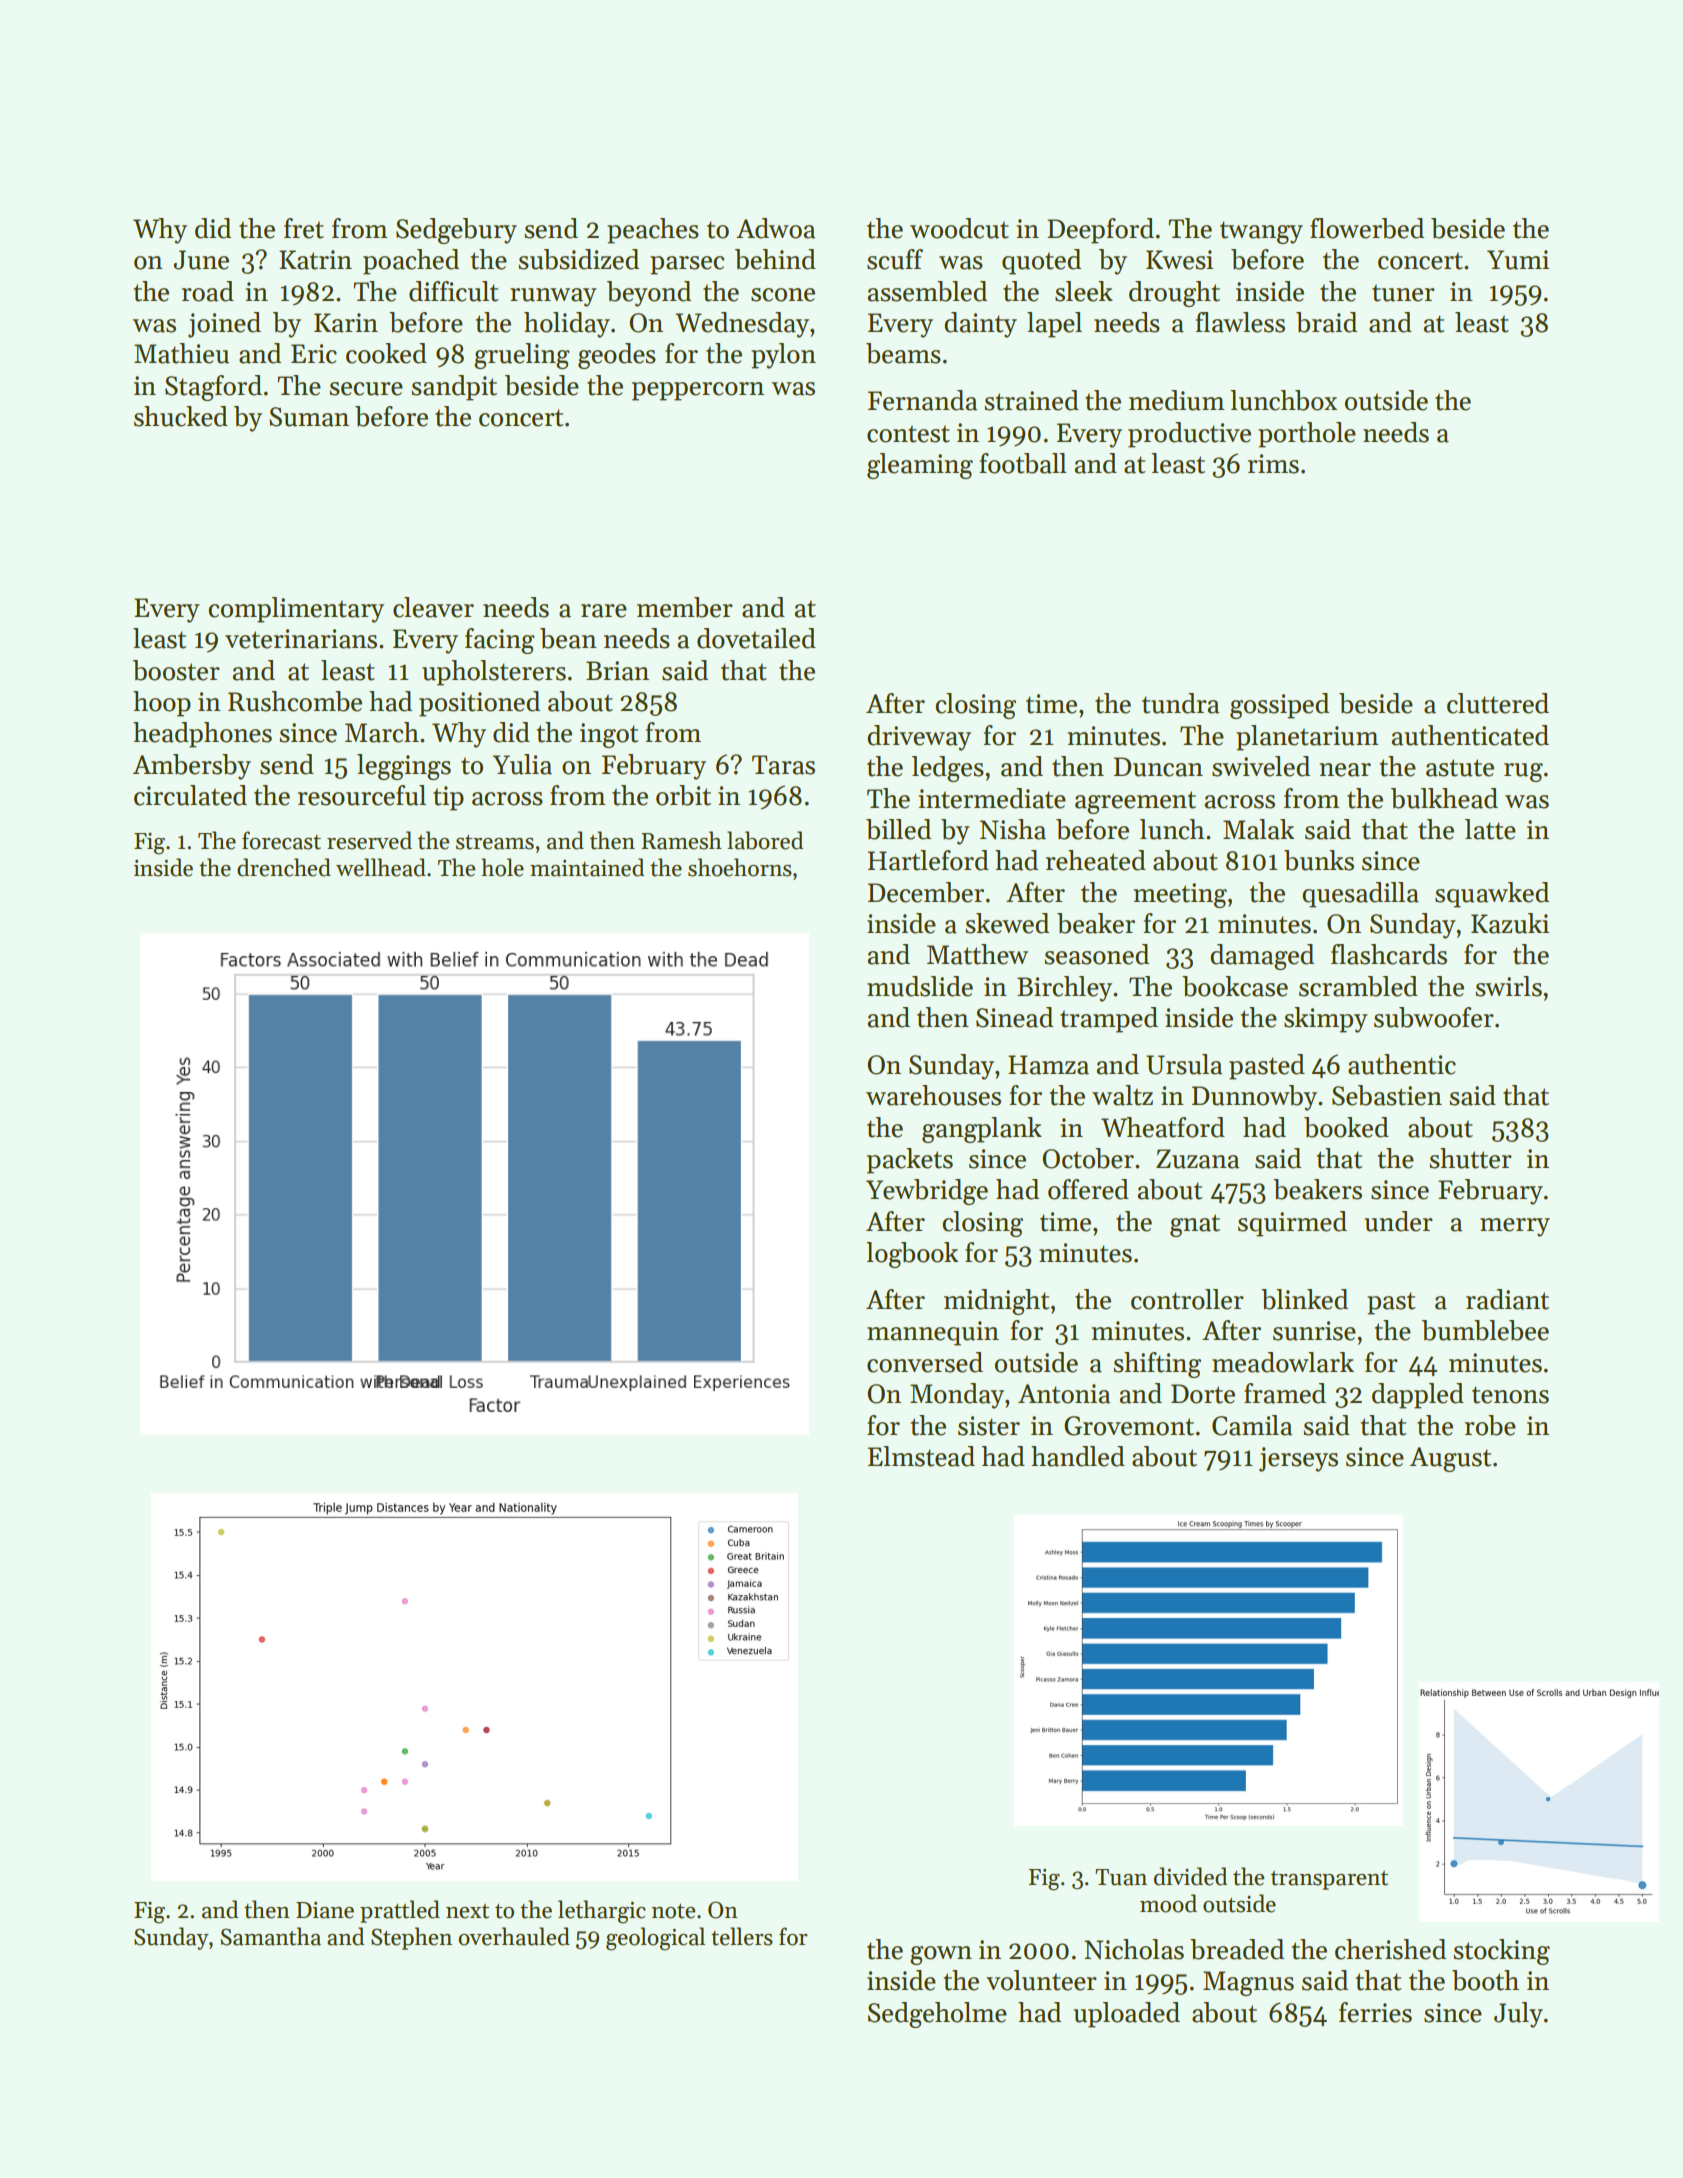  What do you see at coordinates (1490, 1425) in the page?
I see `robe` at bounding box center [1490, 1425].
